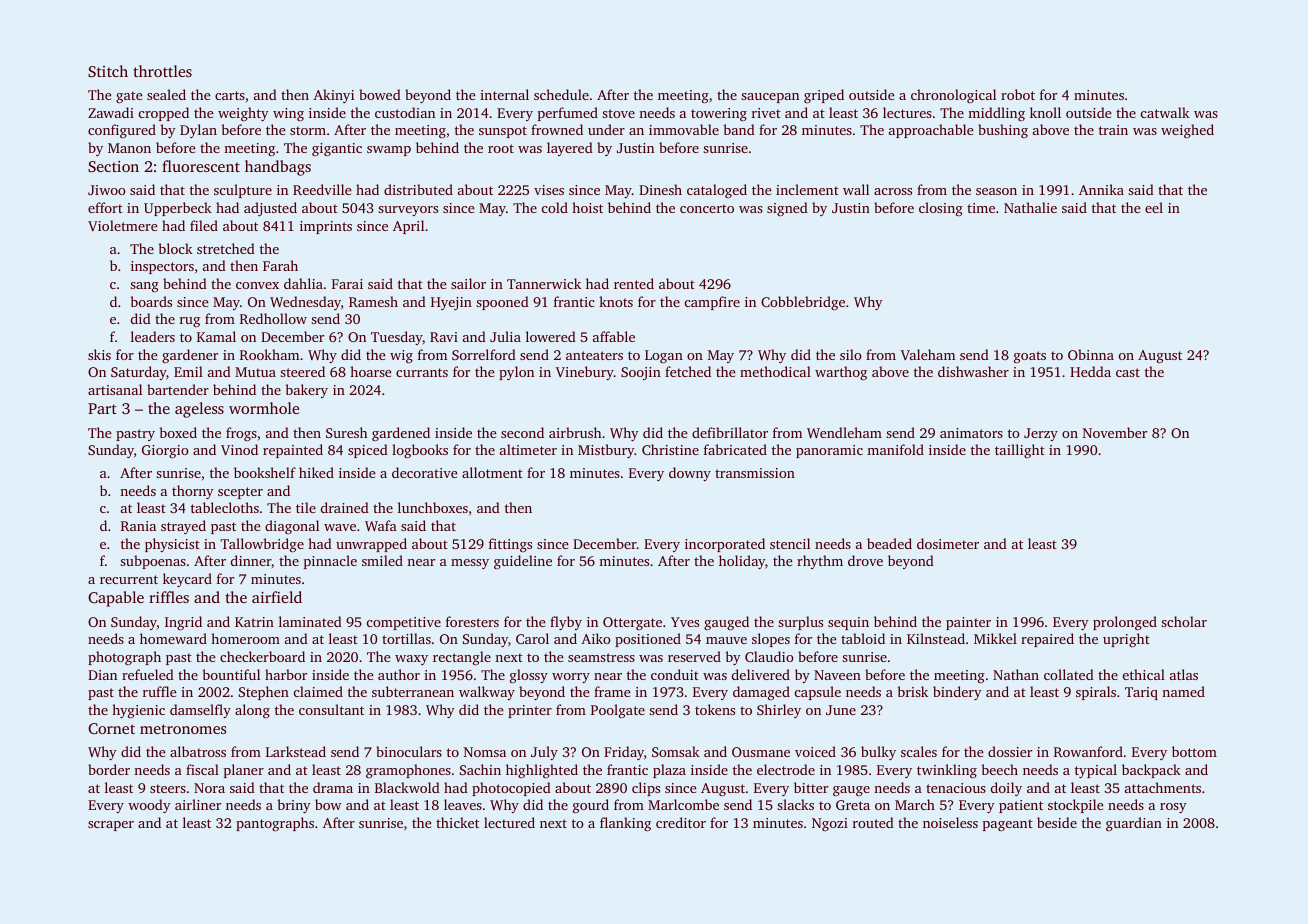 This screenshot has height=924, width=1308. Describe the element at coordinates (523, 562) in the screenshot. I see `guideline` at that location.
